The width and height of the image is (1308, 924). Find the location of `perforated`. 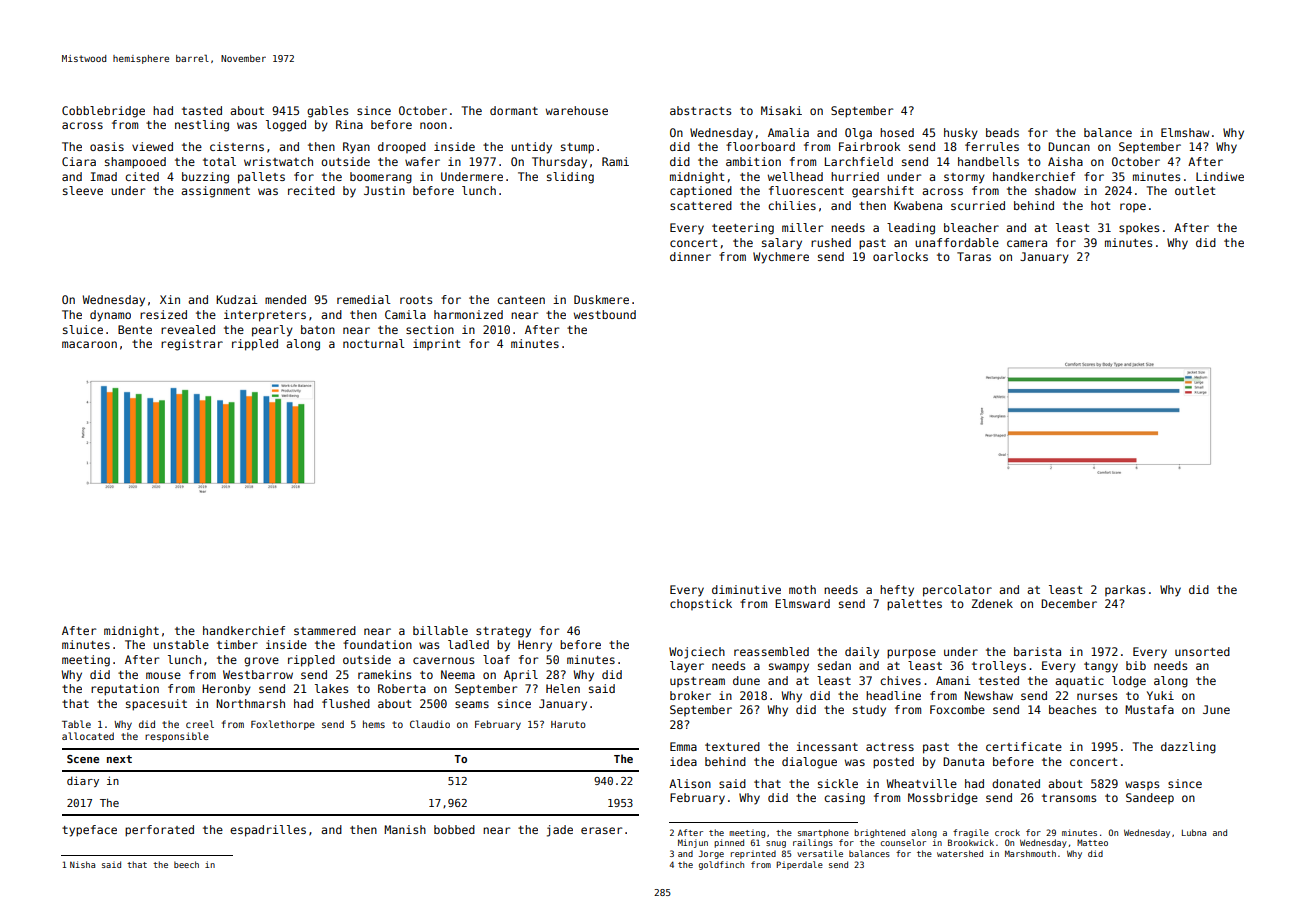

perforated is located at coordinates (159, 831).
